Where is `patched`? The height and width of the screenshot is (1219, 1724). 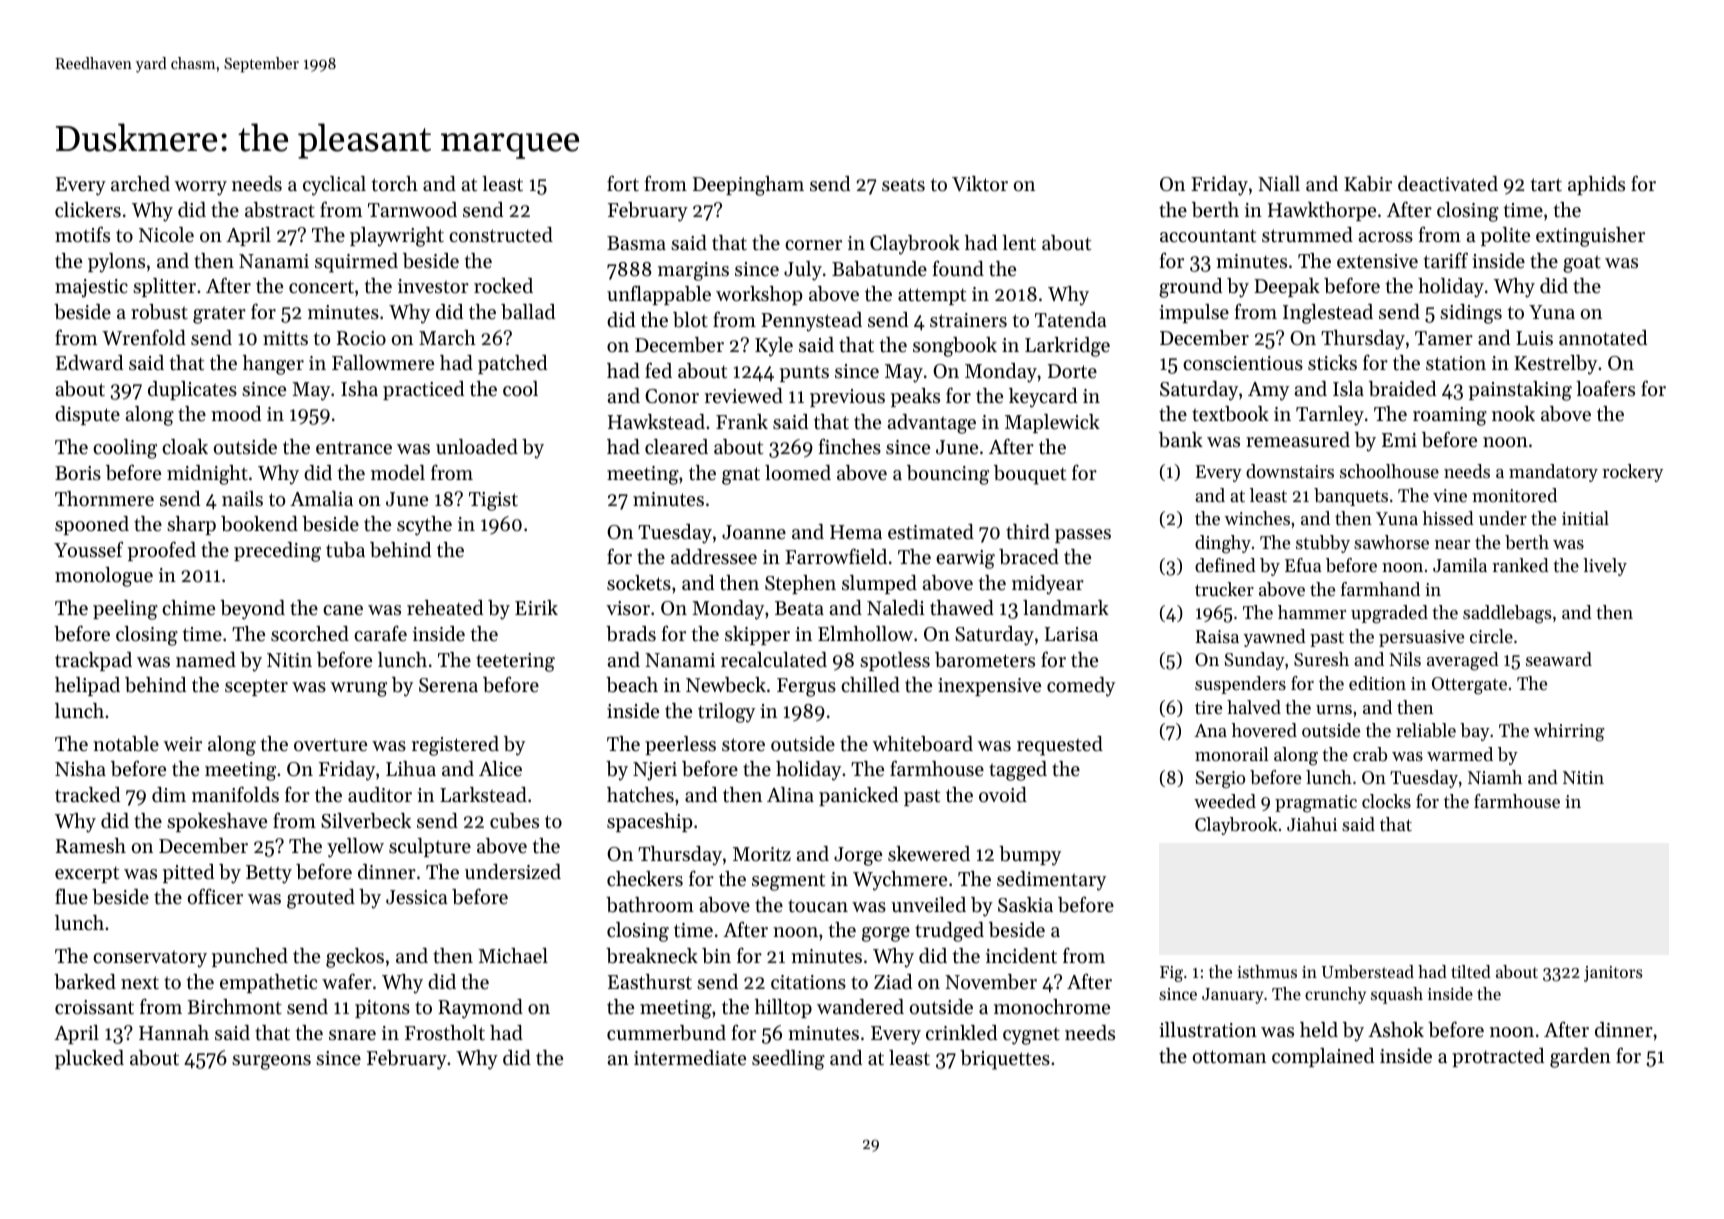
patched is located at coordinates (512, 364).
